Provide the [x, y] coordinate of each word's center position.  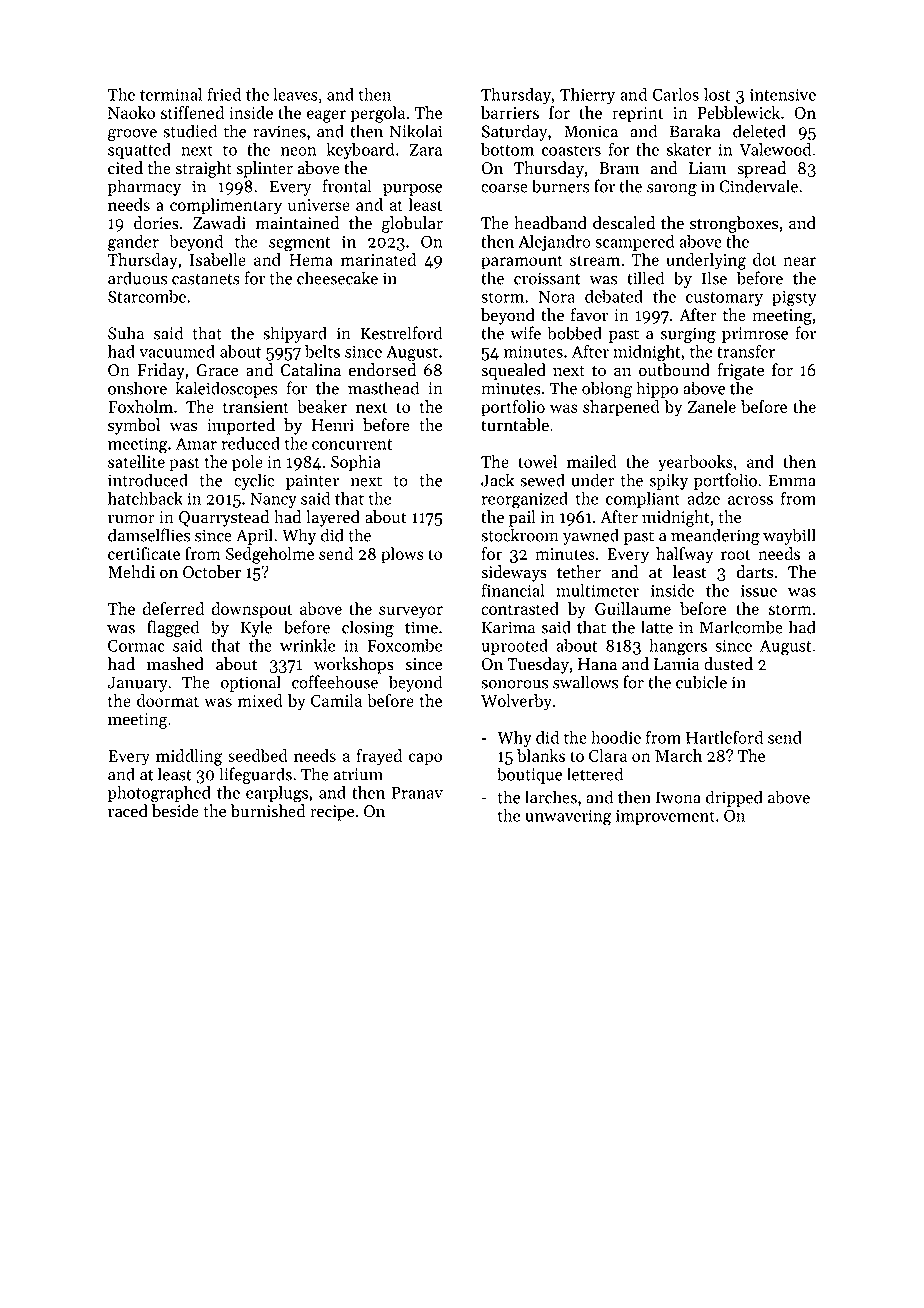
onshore [137, 388]
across [750, 500]
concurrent [352, 444]
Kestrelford [401, 333]
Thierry [587, 96]
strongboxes [734, 224]
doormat [168, 700]
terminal [171, 94]
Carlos [676, 94]
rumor [131, 519]
